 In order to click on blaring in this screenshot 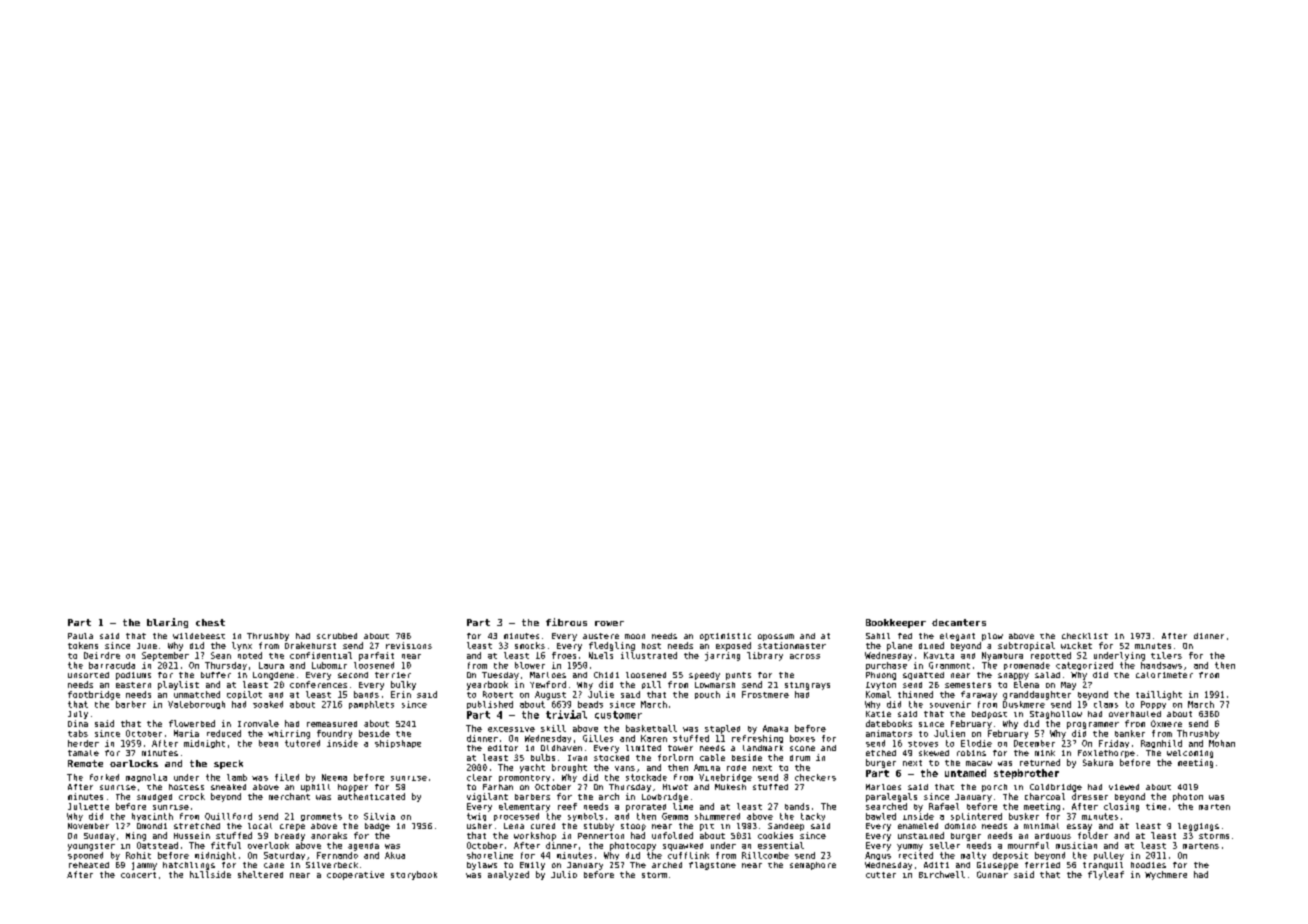, I will do `click(167, 623)`.
